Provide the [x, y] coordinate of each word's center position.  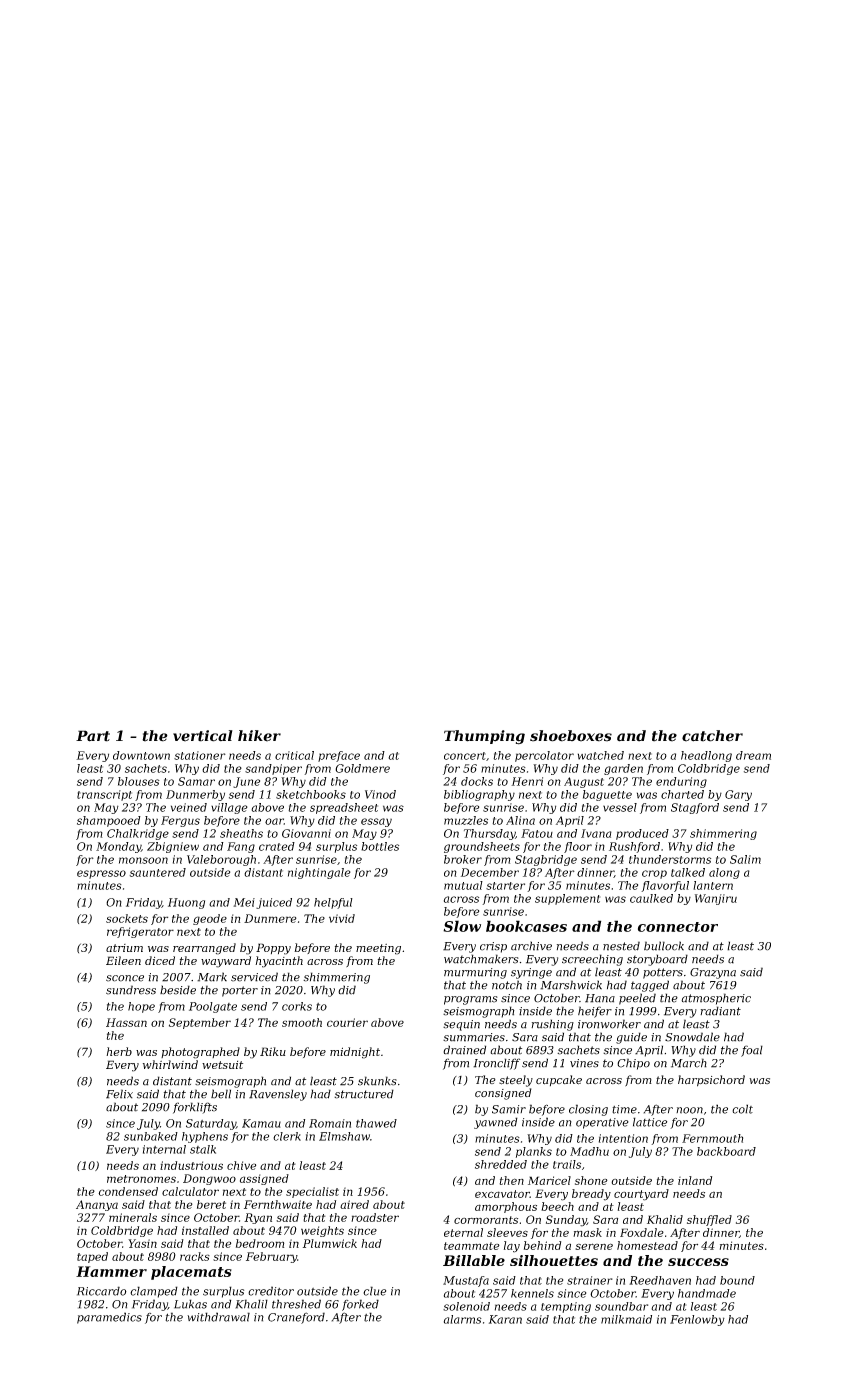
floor [578, 847]
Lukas [190, 1304]
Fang [241, 847]
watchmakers [481, 959]
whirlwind [170, 1064]
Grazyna [713, 973]
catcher [712, 736]
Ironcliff [496, 1064]
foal [752, 1051]
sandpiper [273, 769]
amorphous [506, 1207]
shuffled [709, 1220]
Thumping [484, 737]
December [490, 872]
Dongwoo [209, 1179]
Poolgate [213, 1007]
